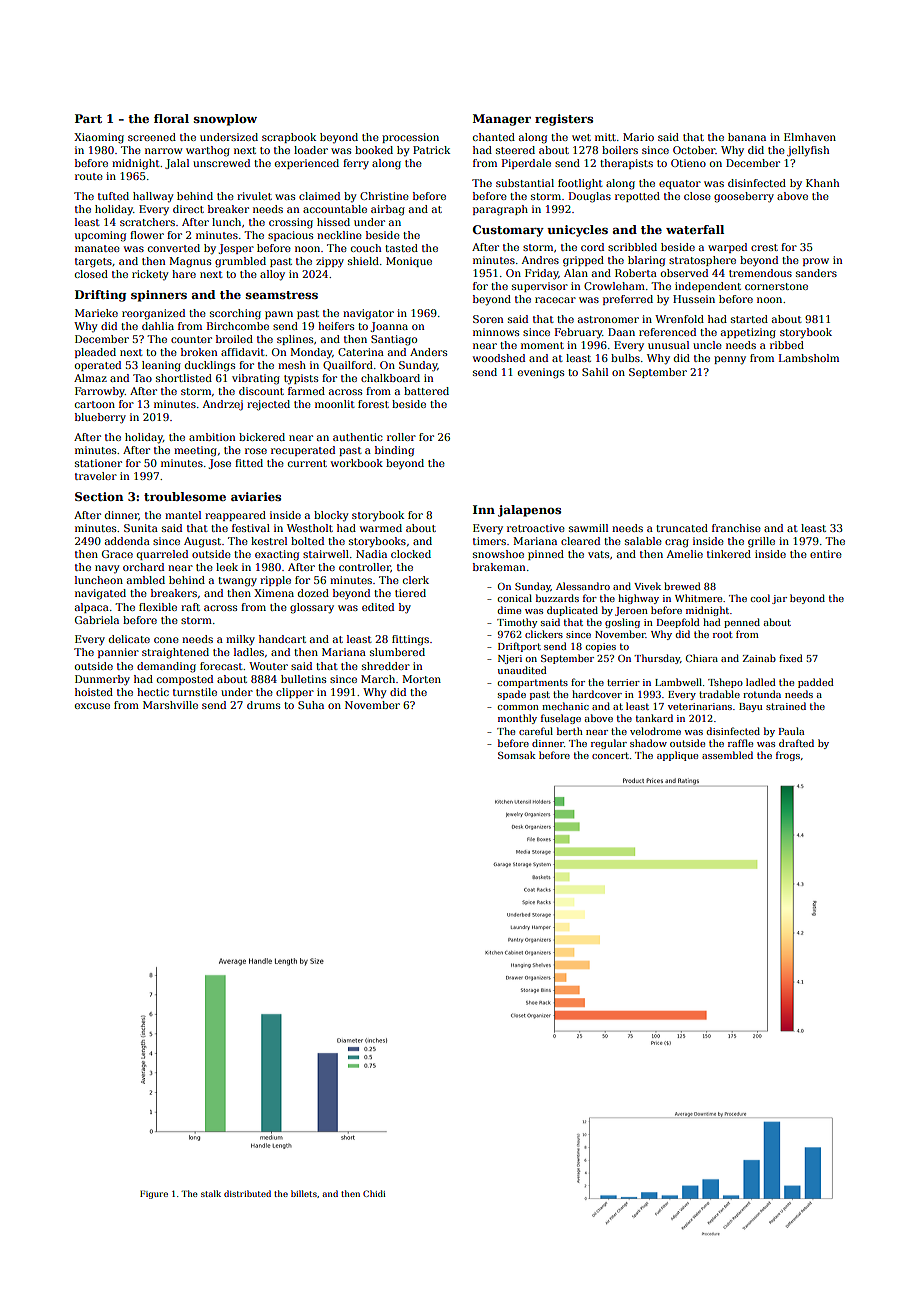  Describe the element at coordinates (118, 653) in the screenshot. I see `pannier` at that location.
